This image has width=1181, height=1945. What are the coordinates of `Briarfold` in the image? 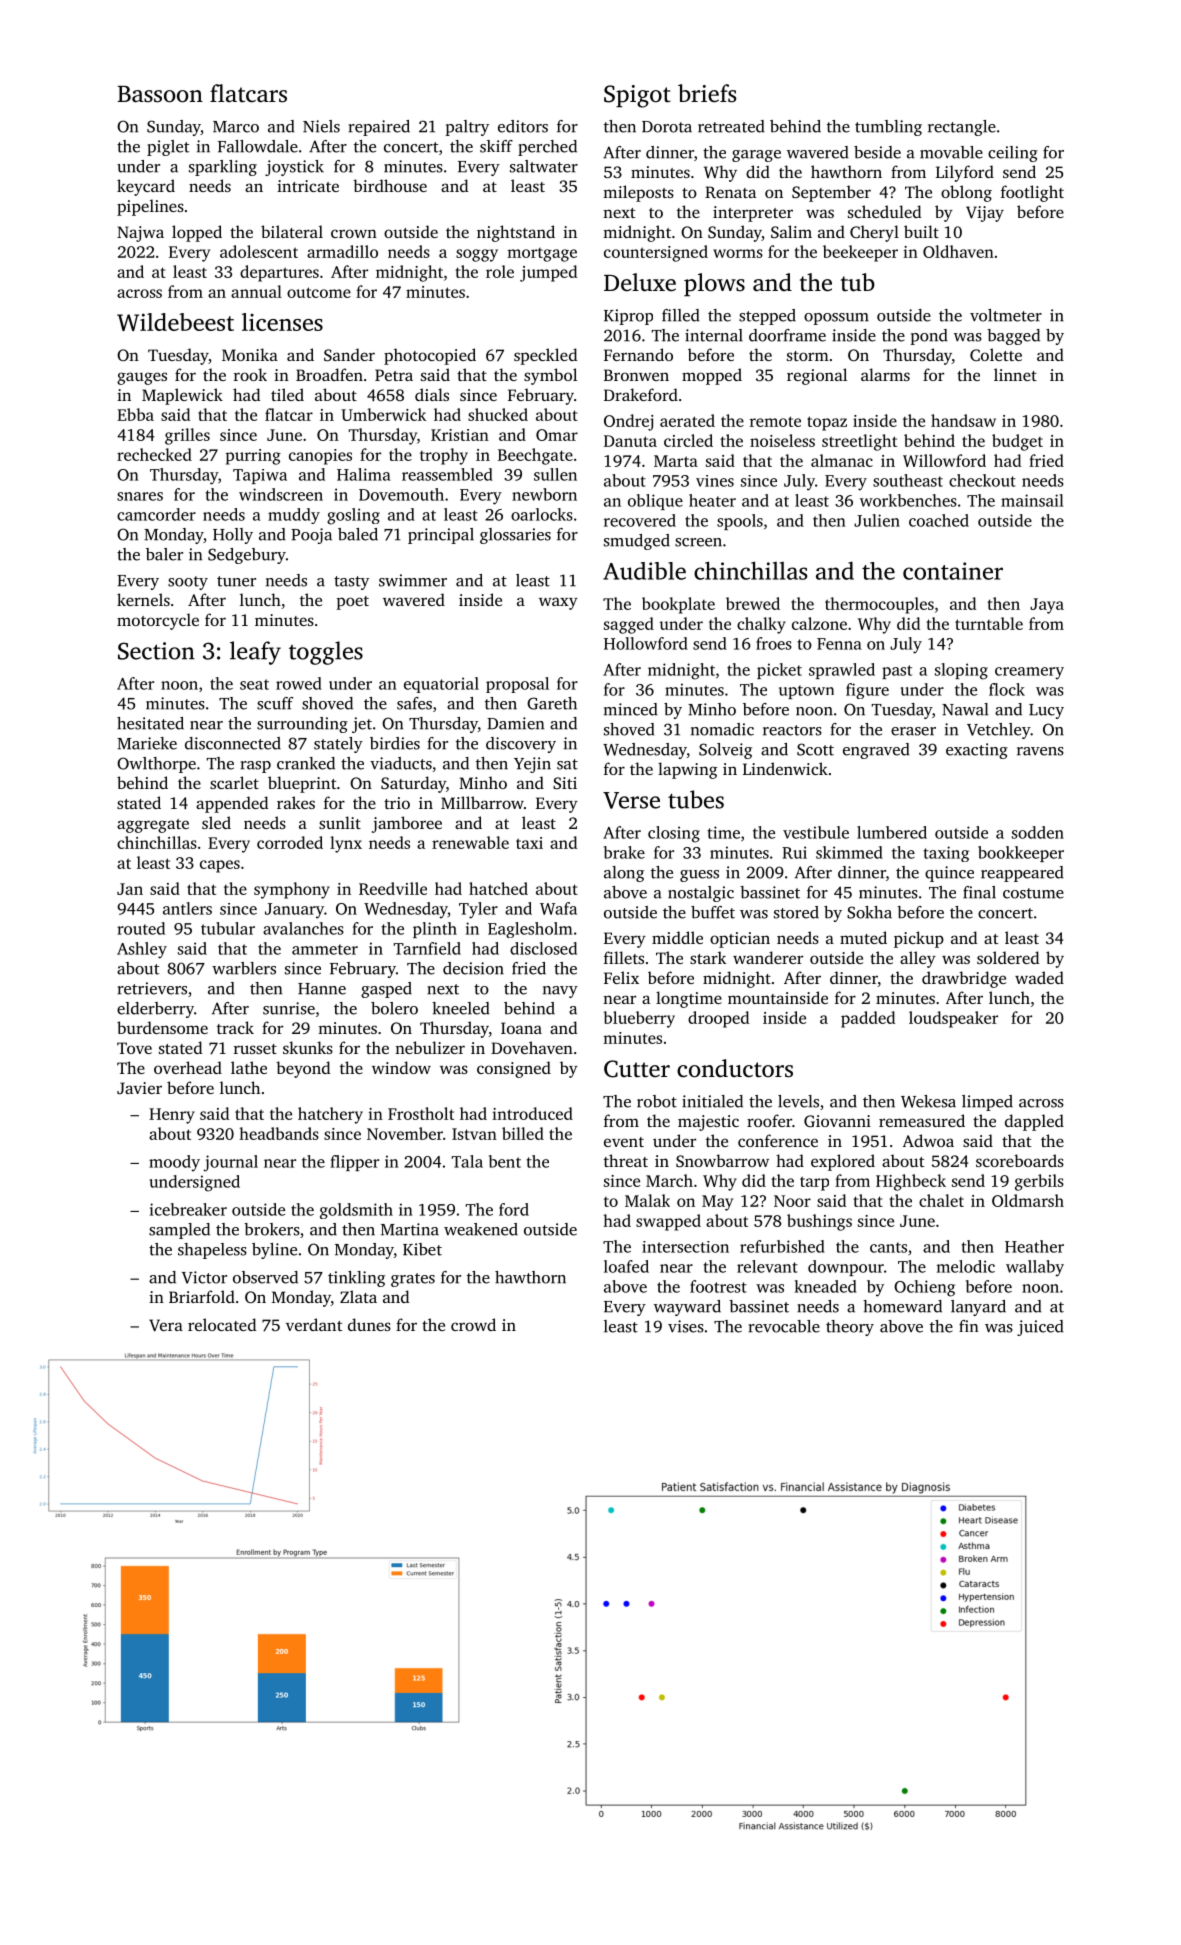 It's located at (202, 1296).
